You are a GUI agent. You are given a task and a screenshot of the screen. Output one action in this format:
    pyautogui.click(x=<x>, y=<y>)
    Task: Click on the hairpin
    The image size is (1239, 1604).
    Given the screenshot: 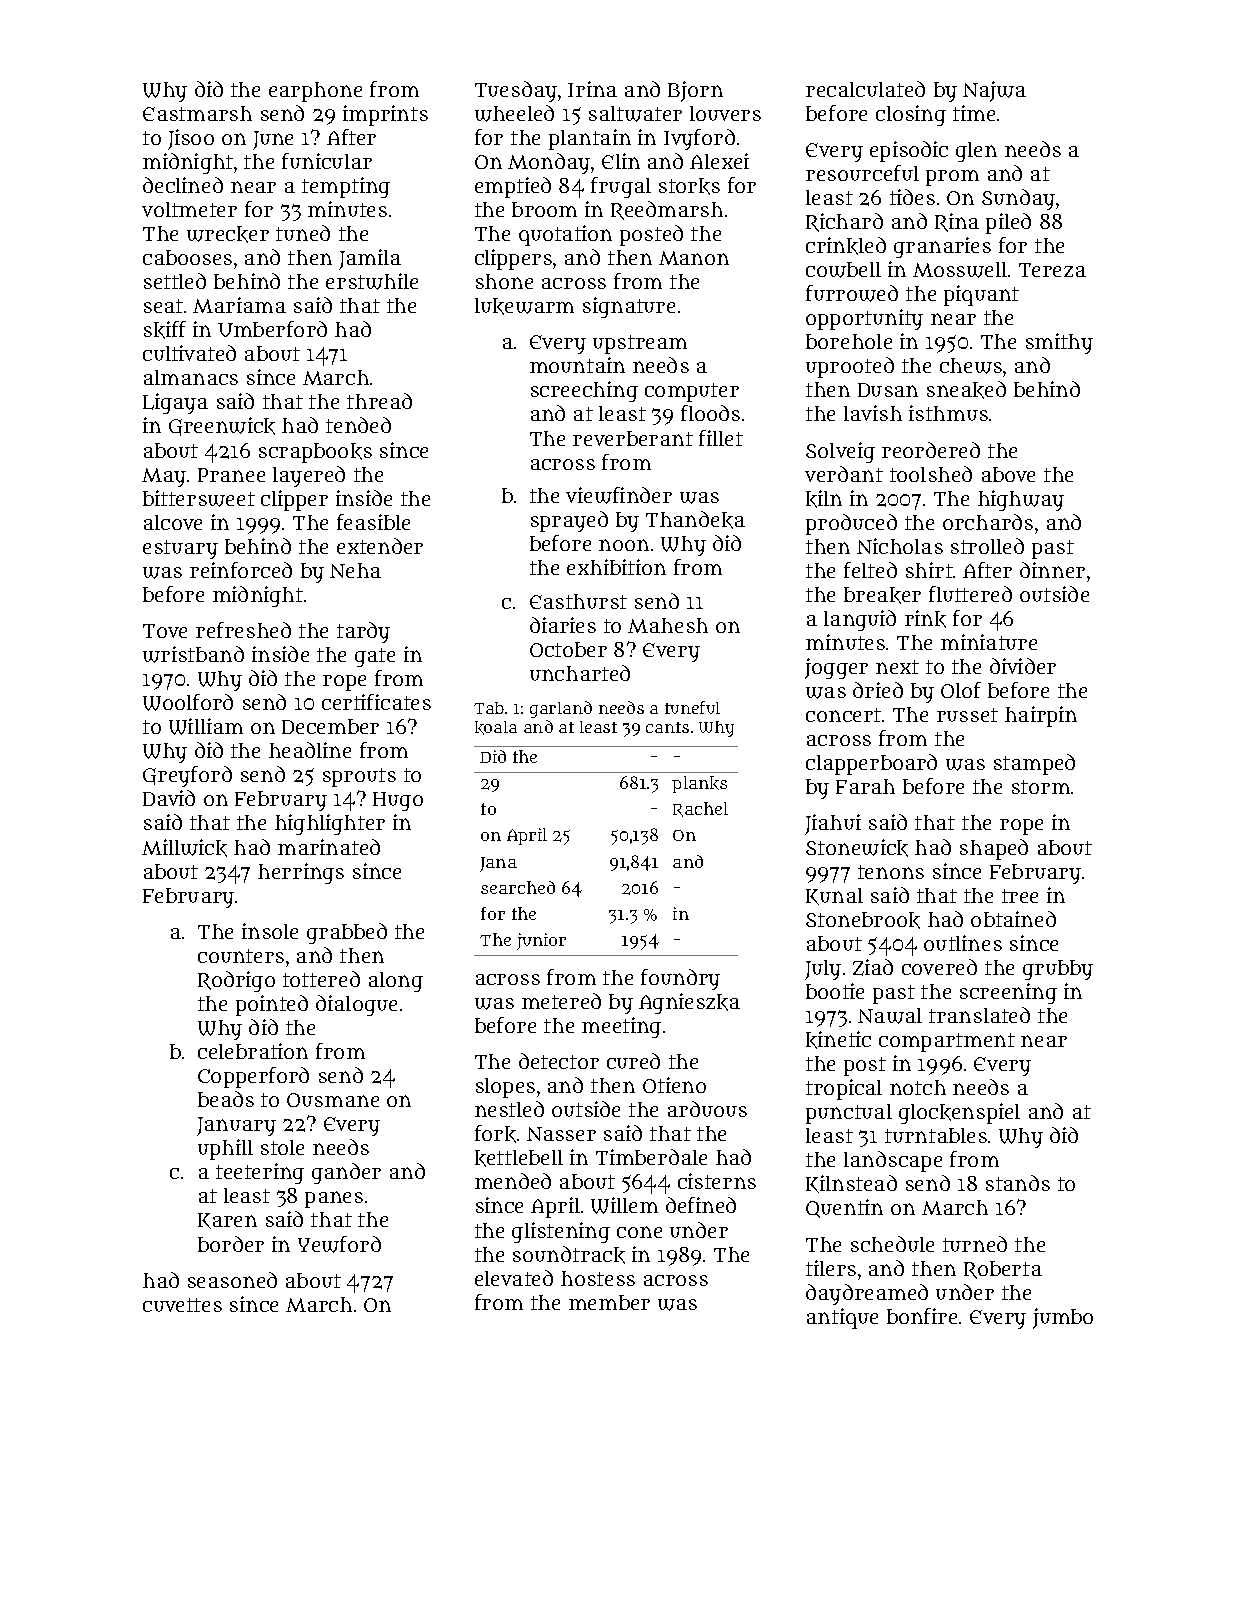 What is the action you would take?
    pyautogui.click(x=1041, y=716)
